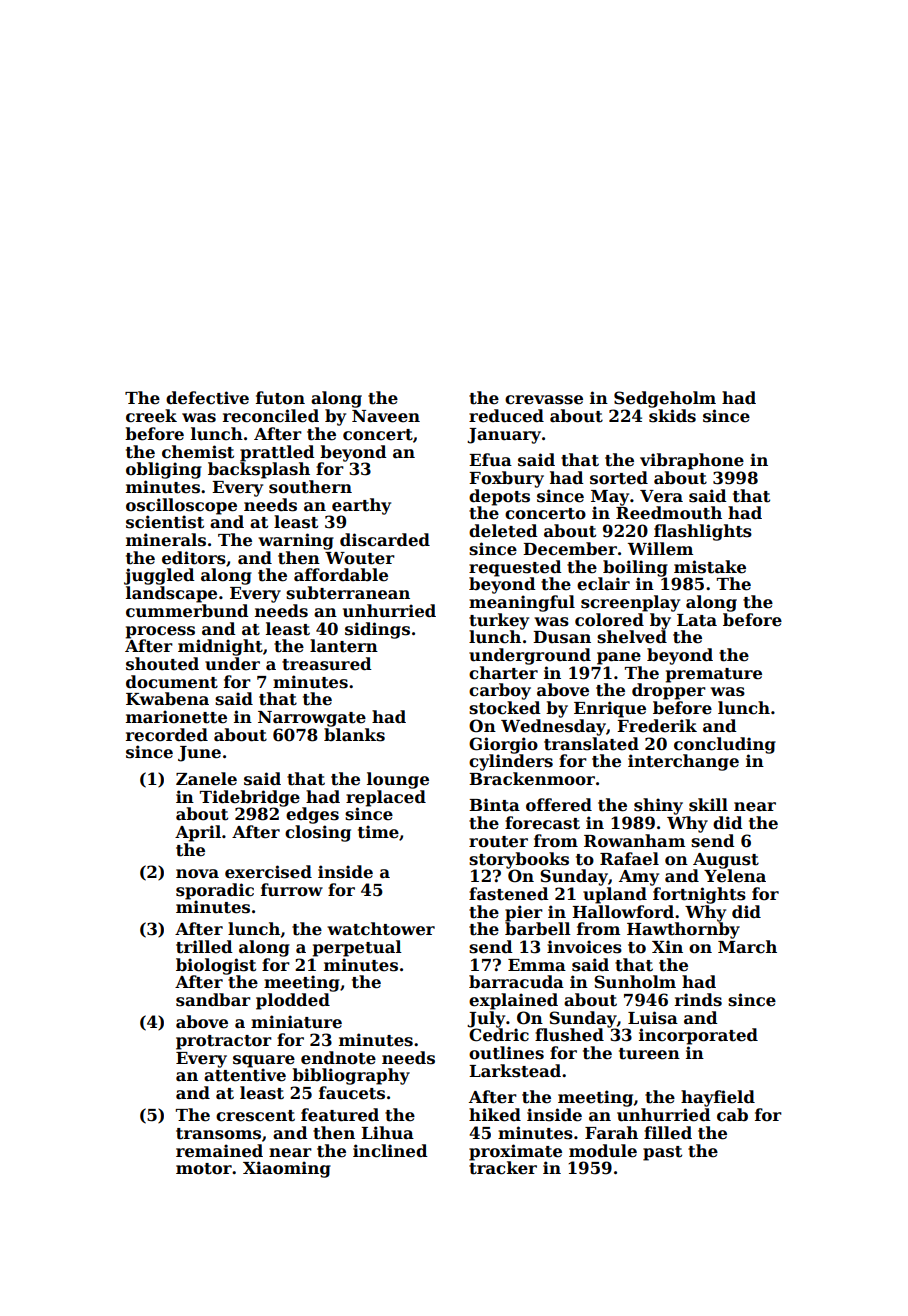  I want to click on southern, so click(310, 487).
